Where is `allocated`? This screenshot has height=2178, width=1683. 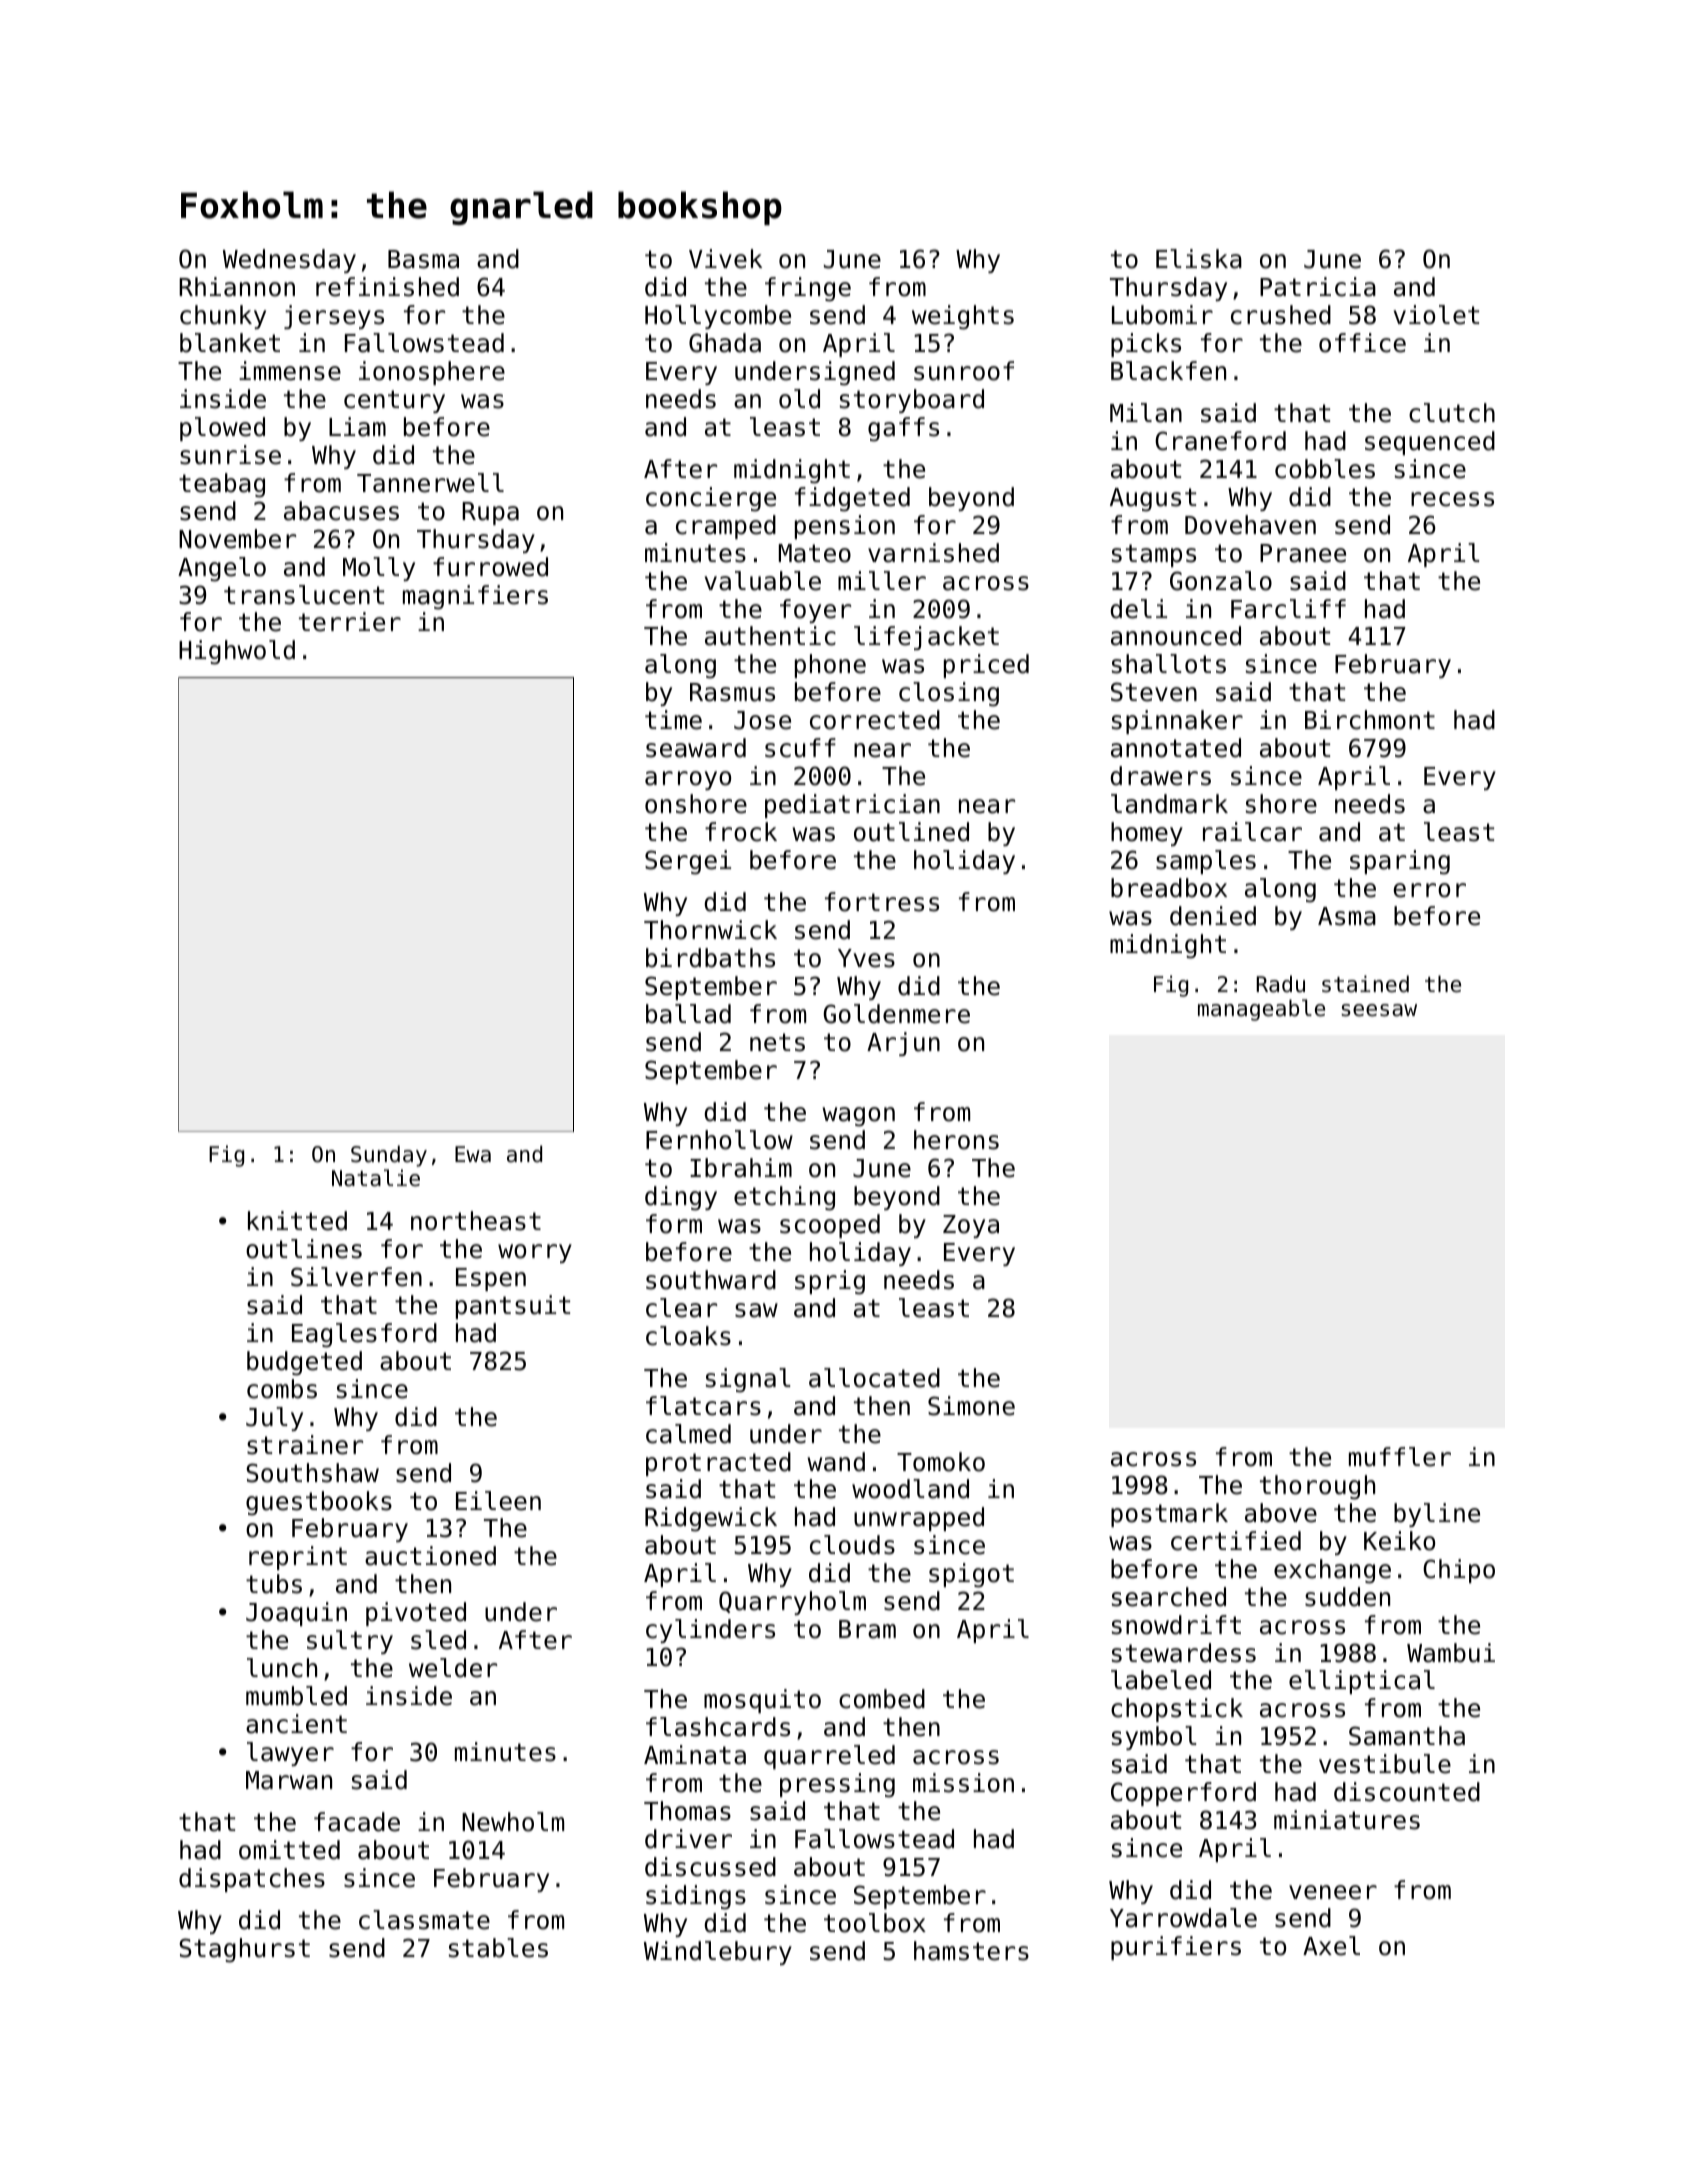 allocated is located at coordinates (874, 1378).
